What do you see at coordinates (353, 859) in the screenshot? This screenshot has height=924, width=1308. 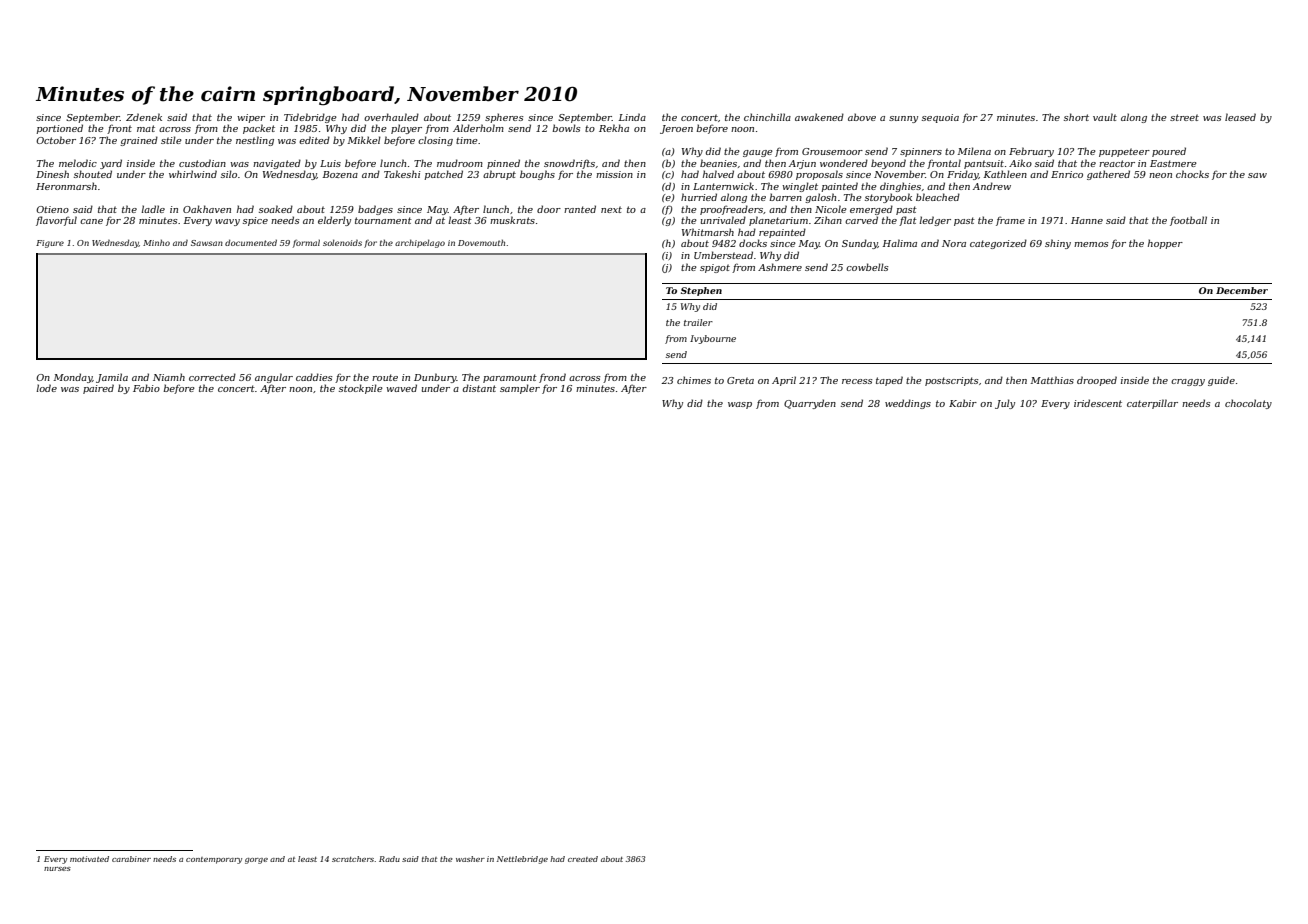 I see `scratchers` at bounding box center [353, 859].
